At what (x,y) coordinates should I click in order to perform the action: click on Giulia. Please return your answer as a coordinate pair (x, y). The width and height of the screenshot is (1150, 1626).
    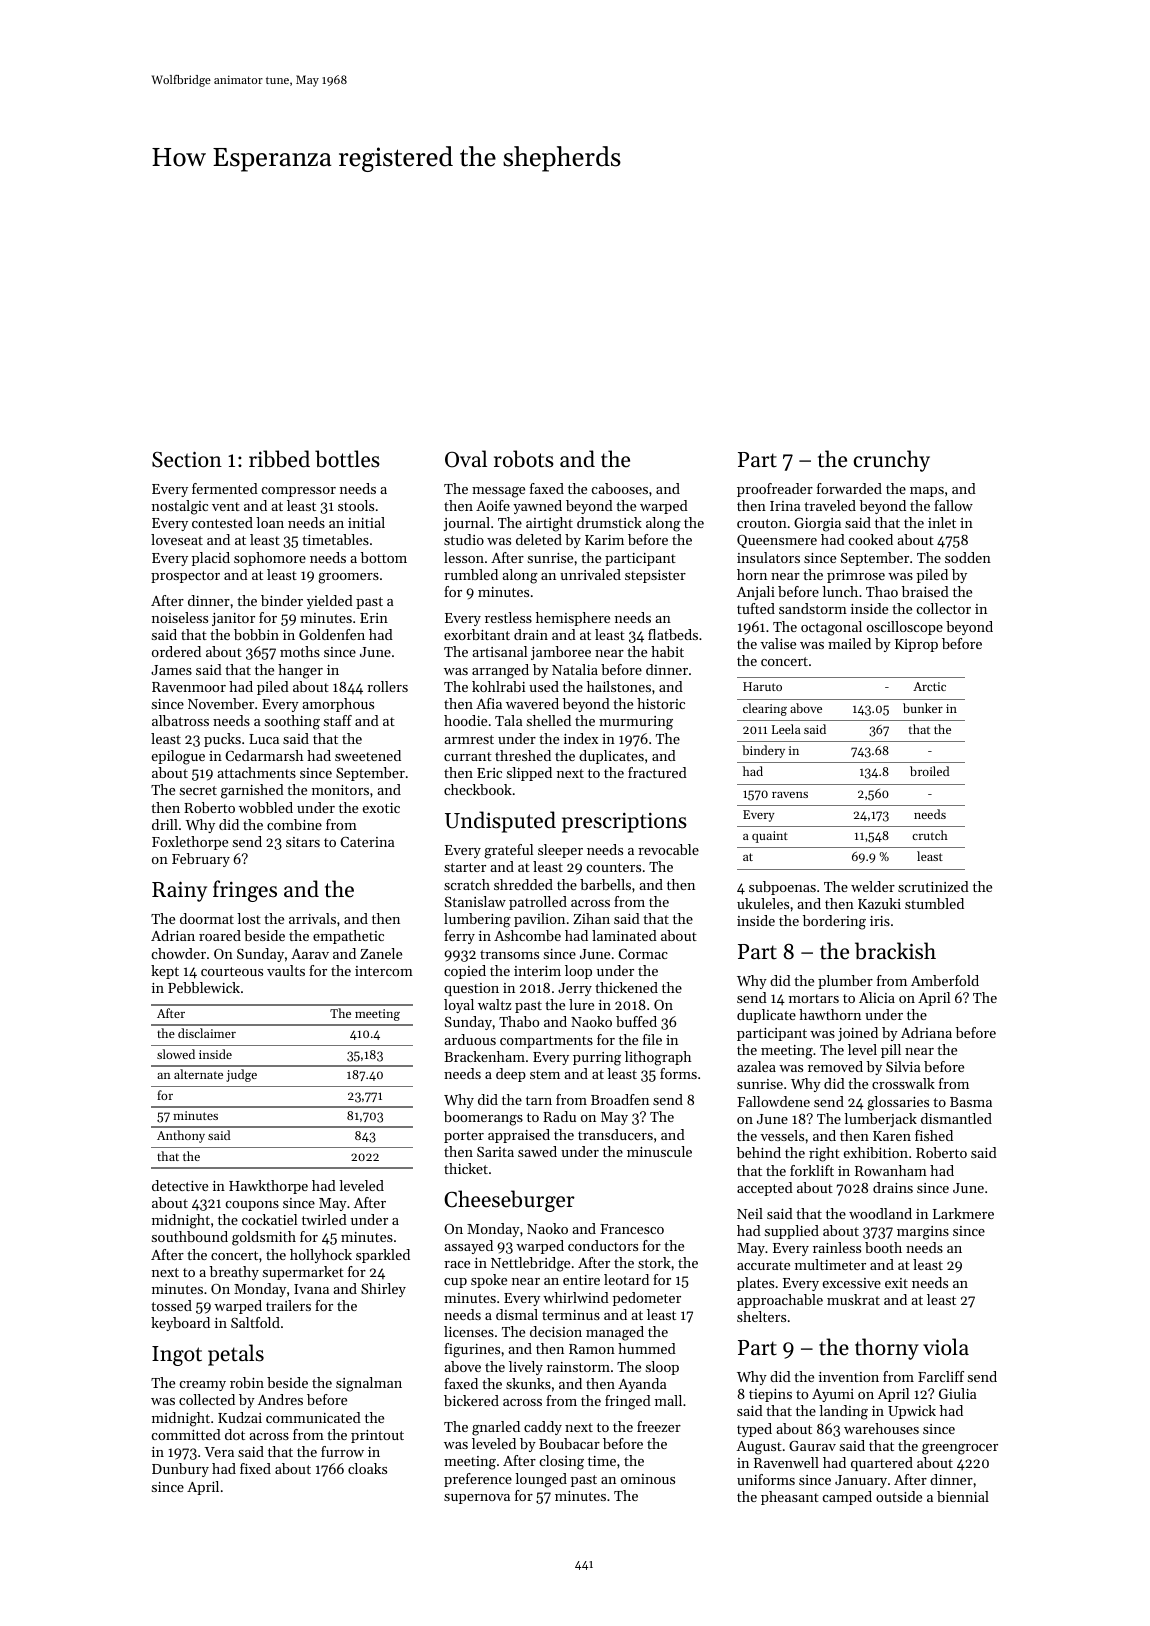
    Looking at the image, I should click on (958, 1393).
